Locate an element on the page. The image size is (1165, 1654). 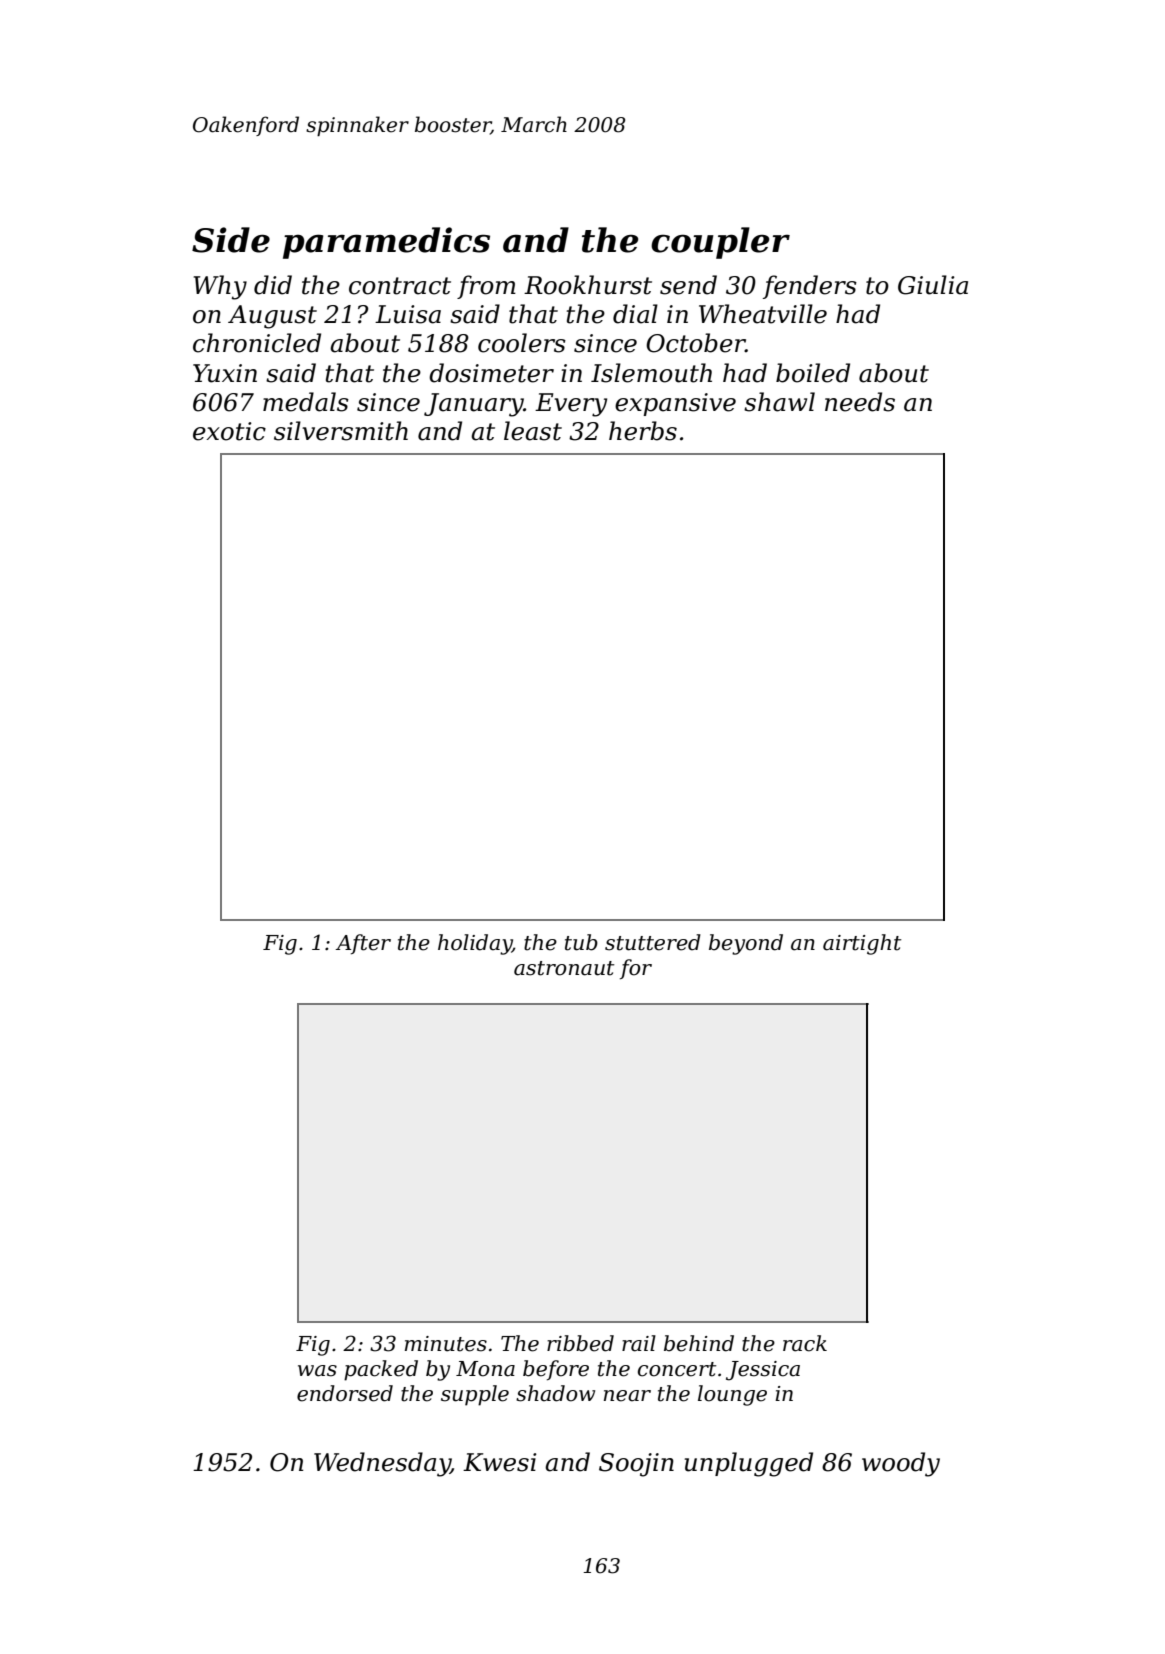
Side is located at coordinates (231, 240).
